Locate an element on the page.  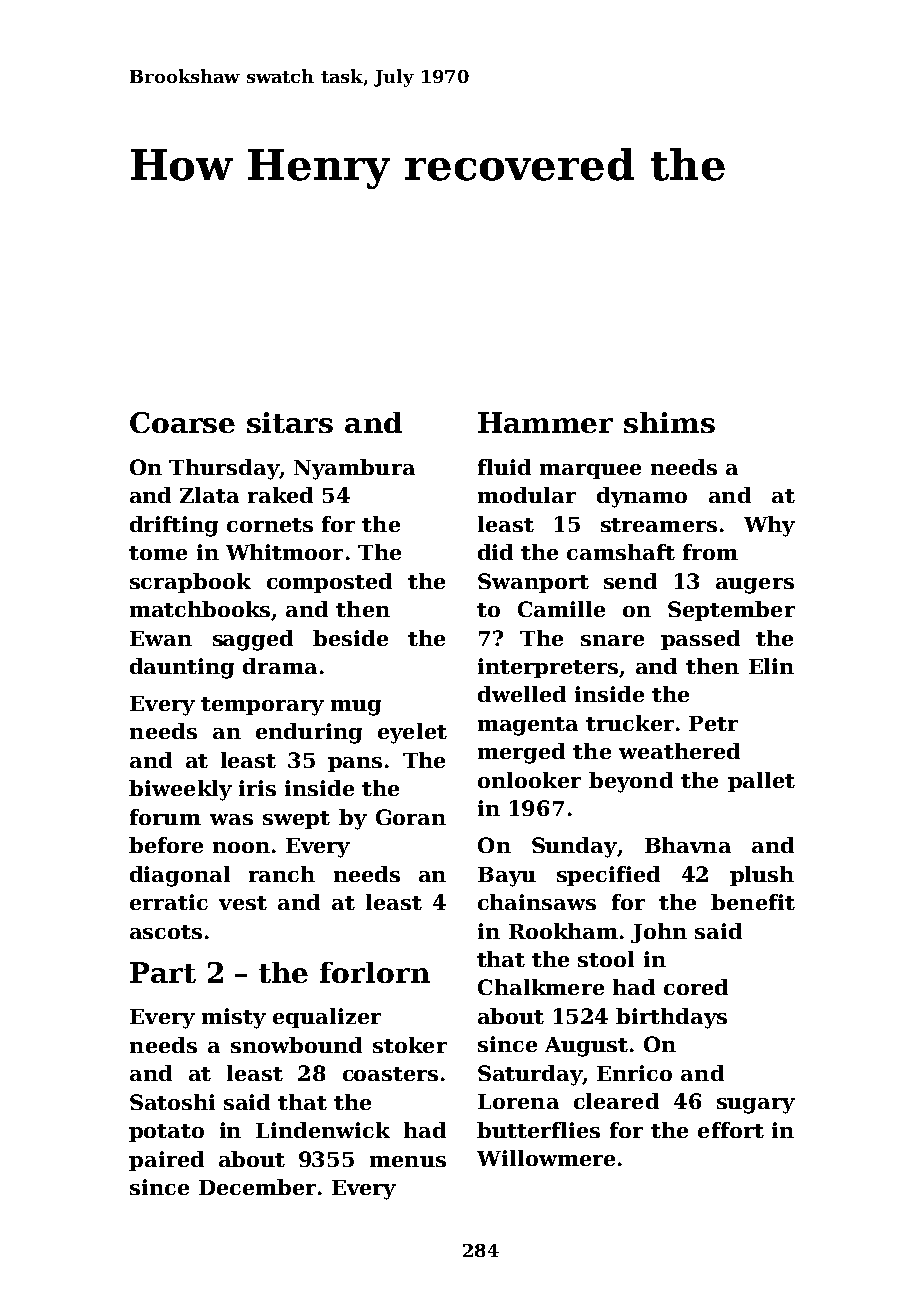
augers is located at coordinates (755, 586).
